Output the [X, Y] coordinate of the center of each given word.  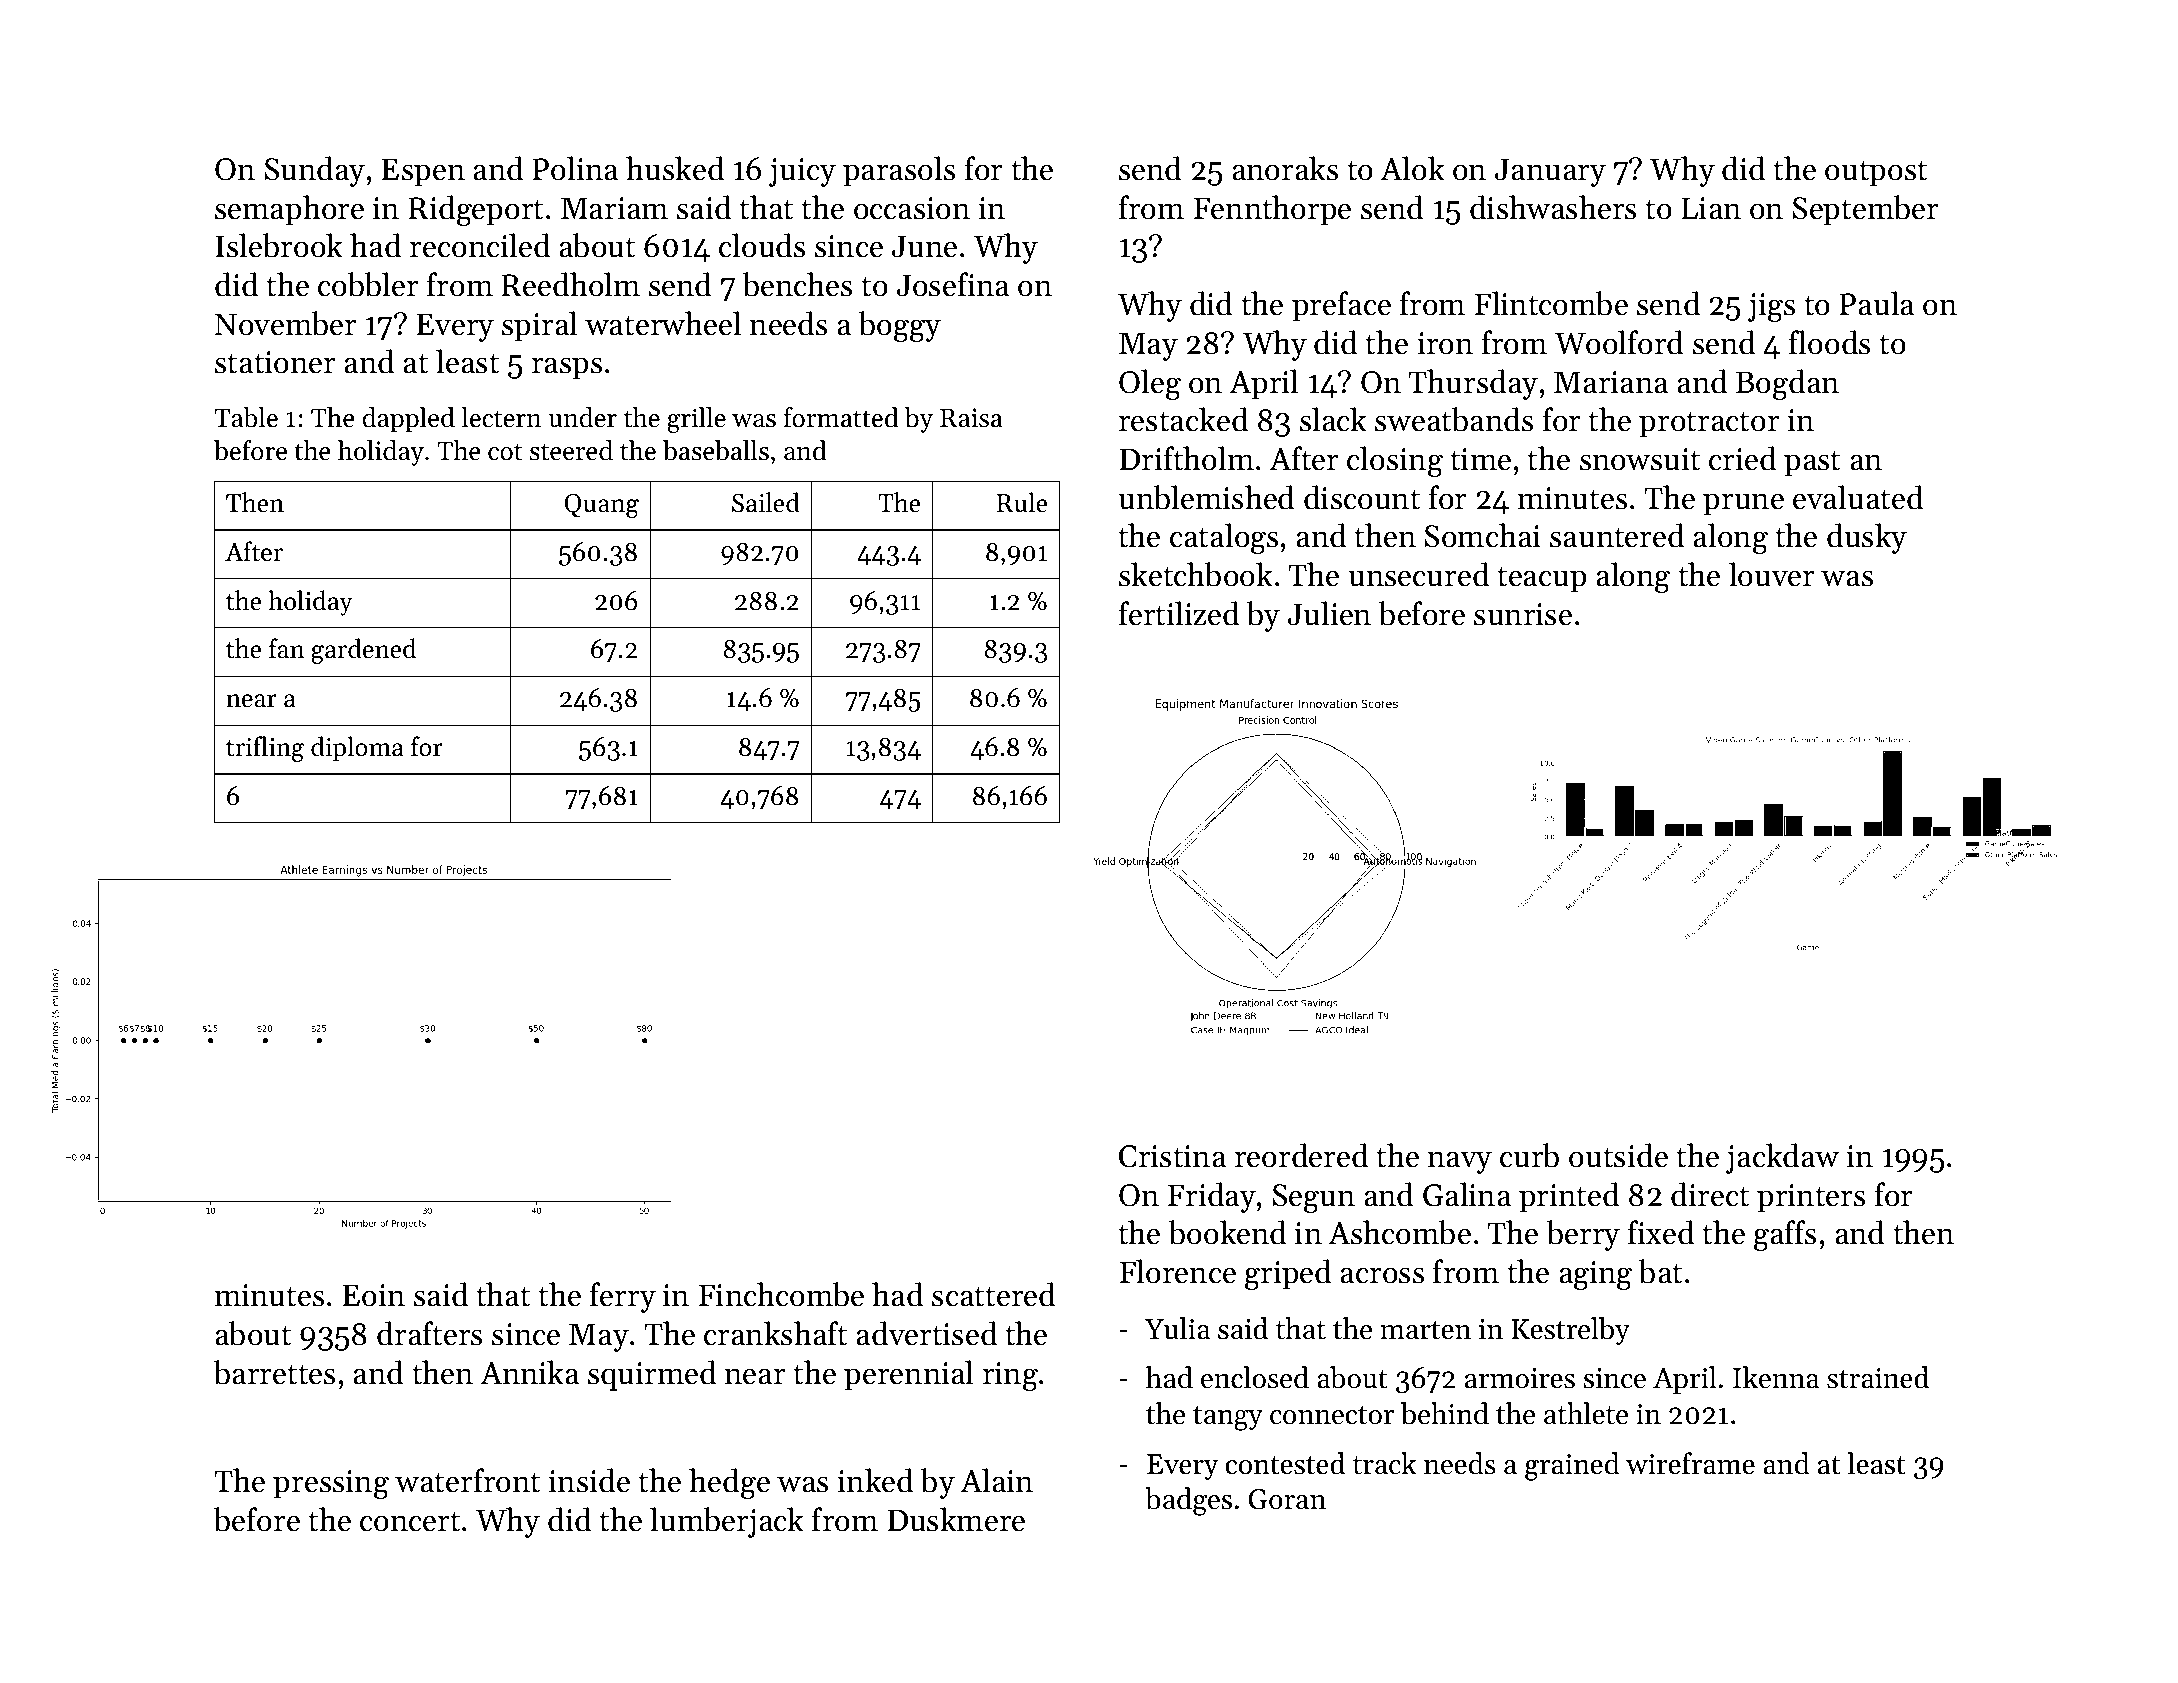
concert [410, 1521]
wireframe [1690, 1463]
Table [246, 417]
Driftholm [1186, 458]
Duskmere [956, 1519]
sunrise [1523, 614]
